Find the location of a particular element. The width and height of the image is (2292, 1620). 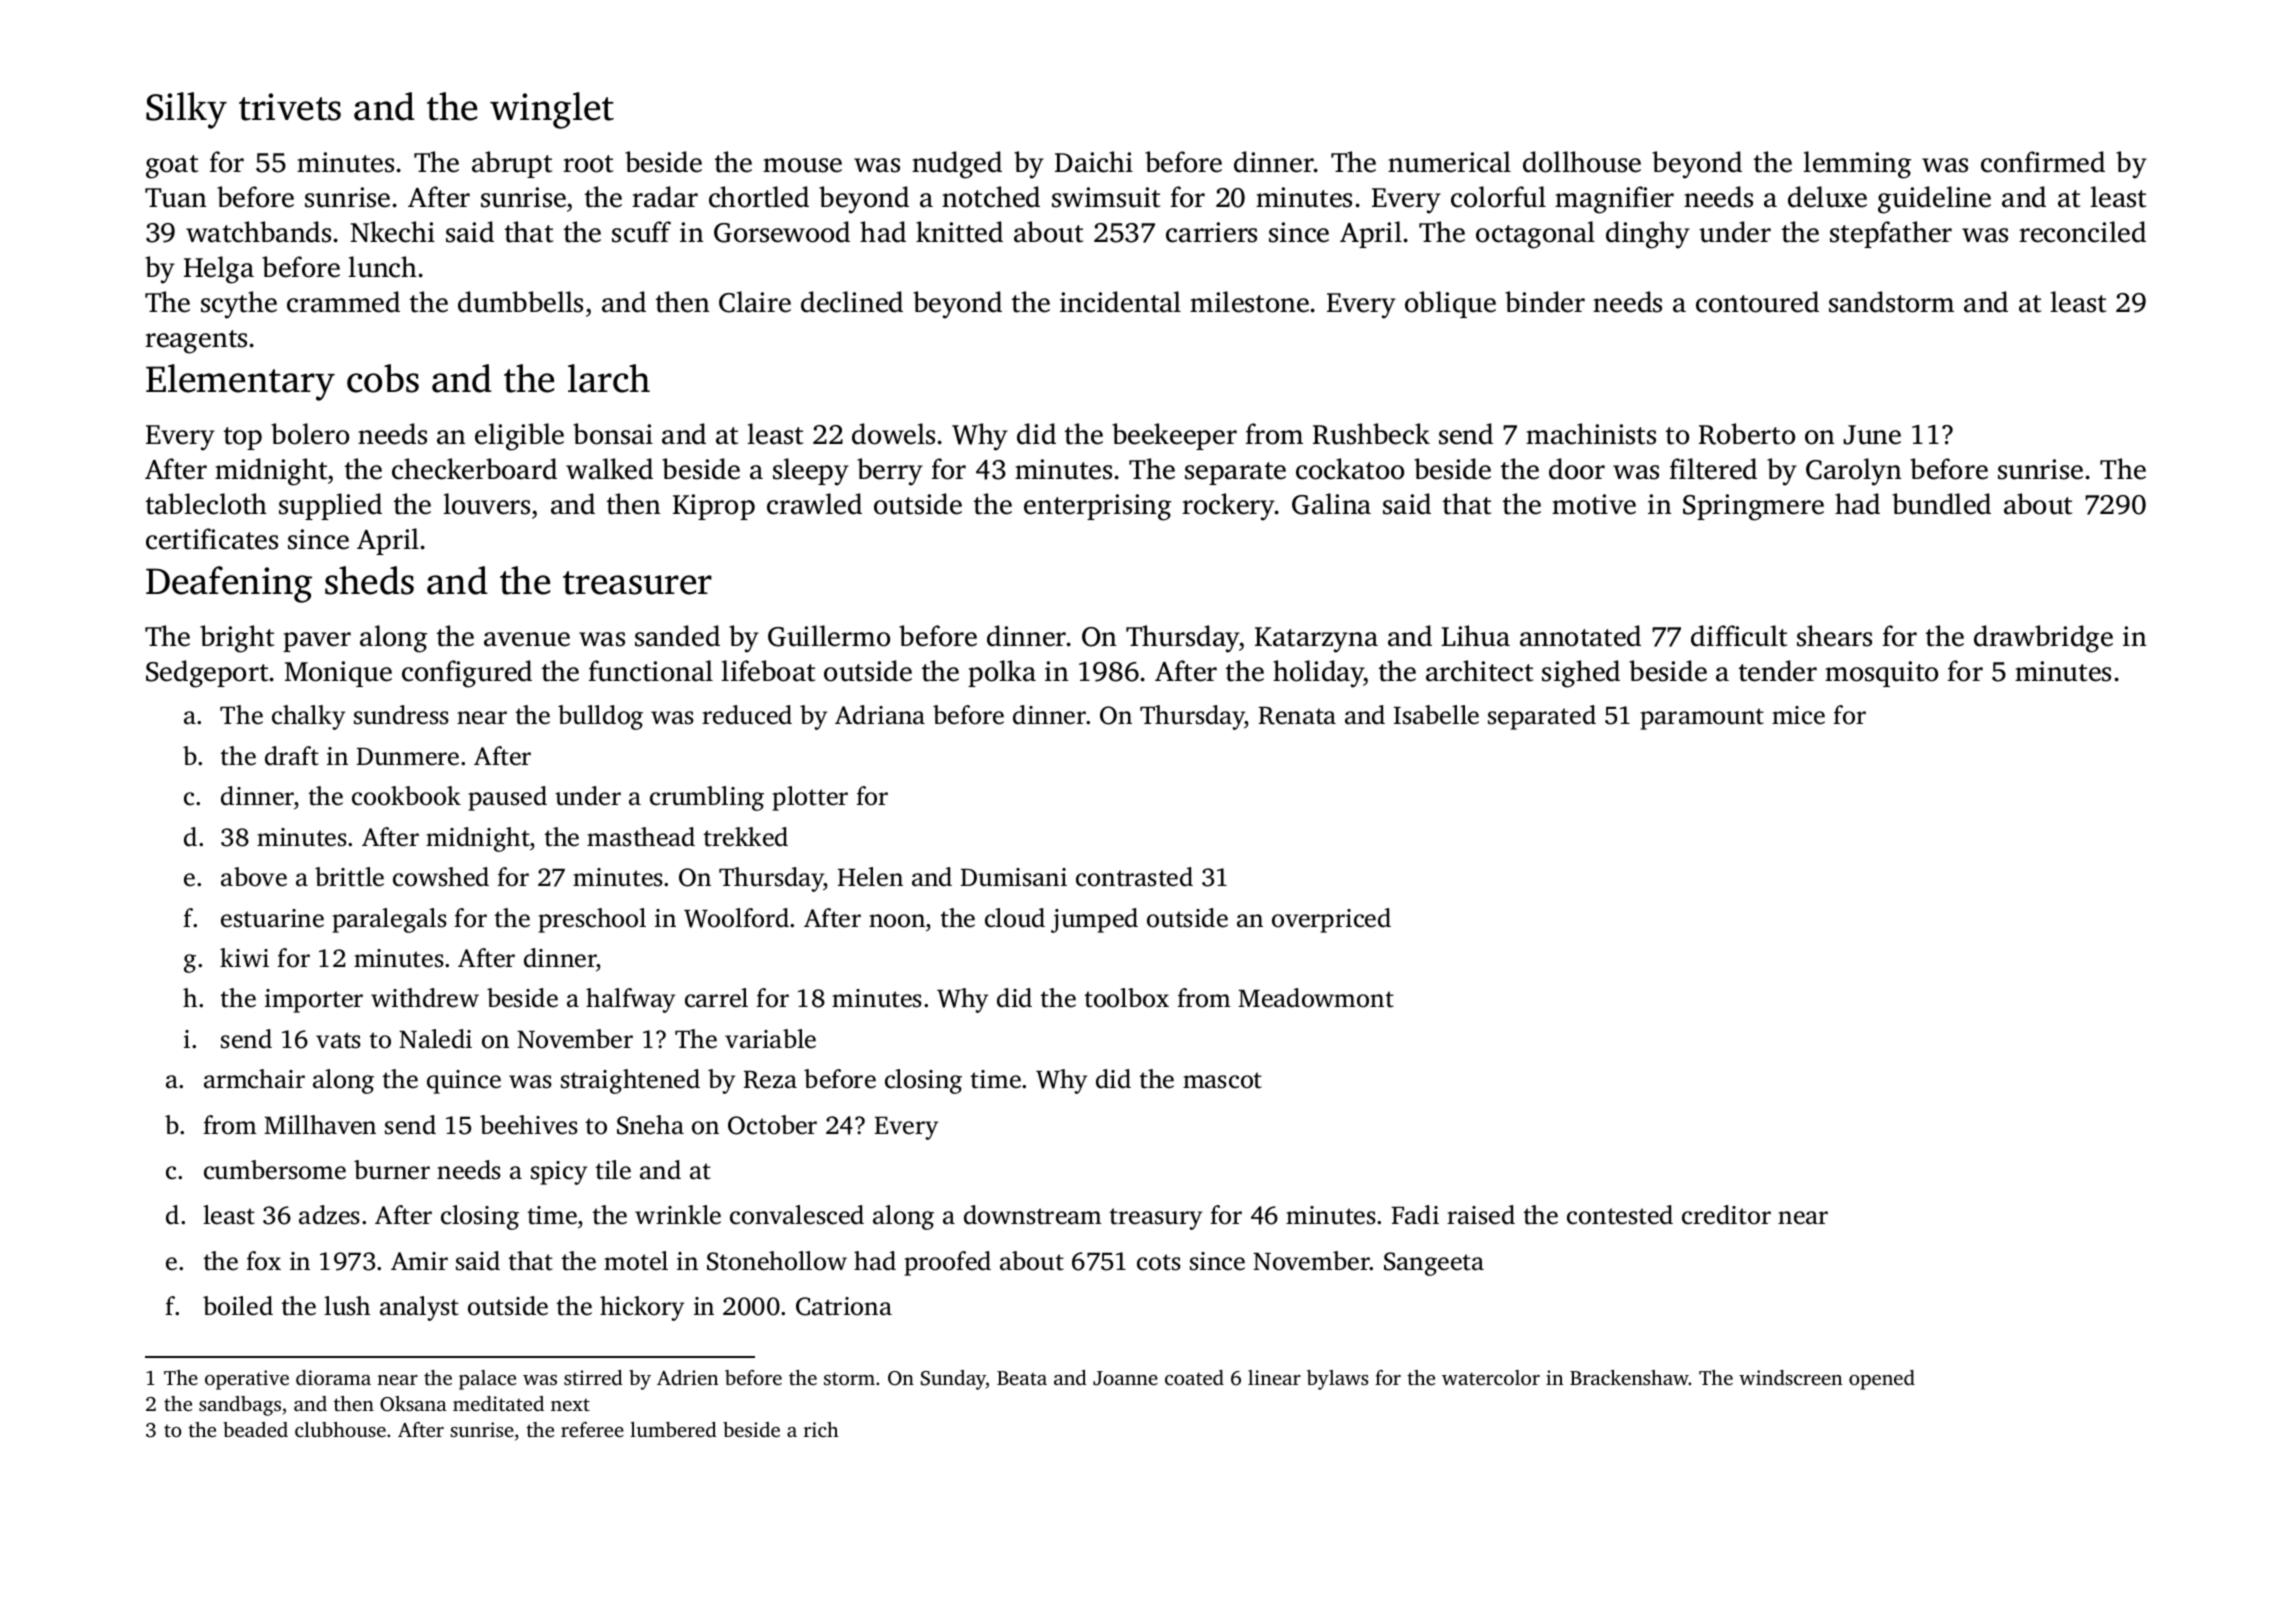

bright is located at coordinates (237, 639).
